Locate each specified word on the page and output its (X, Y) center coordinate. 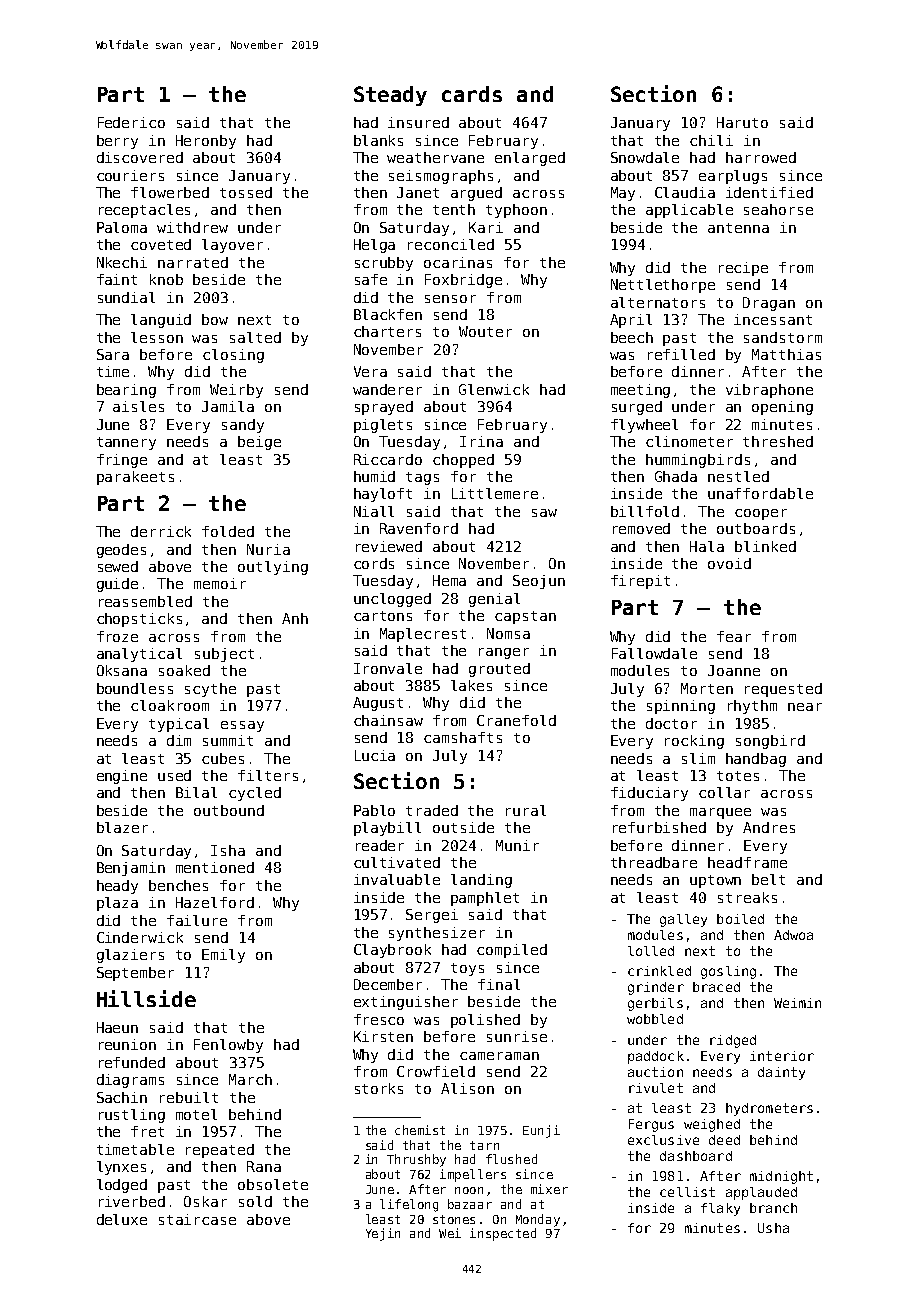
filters (268, 775)
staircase (197, 1219)
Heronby (206, 142)
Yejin (383, 1234)
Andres (769, 827)
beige (259, 443)
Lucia (375, 755)
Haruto (742, 122)
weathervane (435, 157)
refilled (681, 354)
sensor (450, 299)
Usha (773, 1228)
